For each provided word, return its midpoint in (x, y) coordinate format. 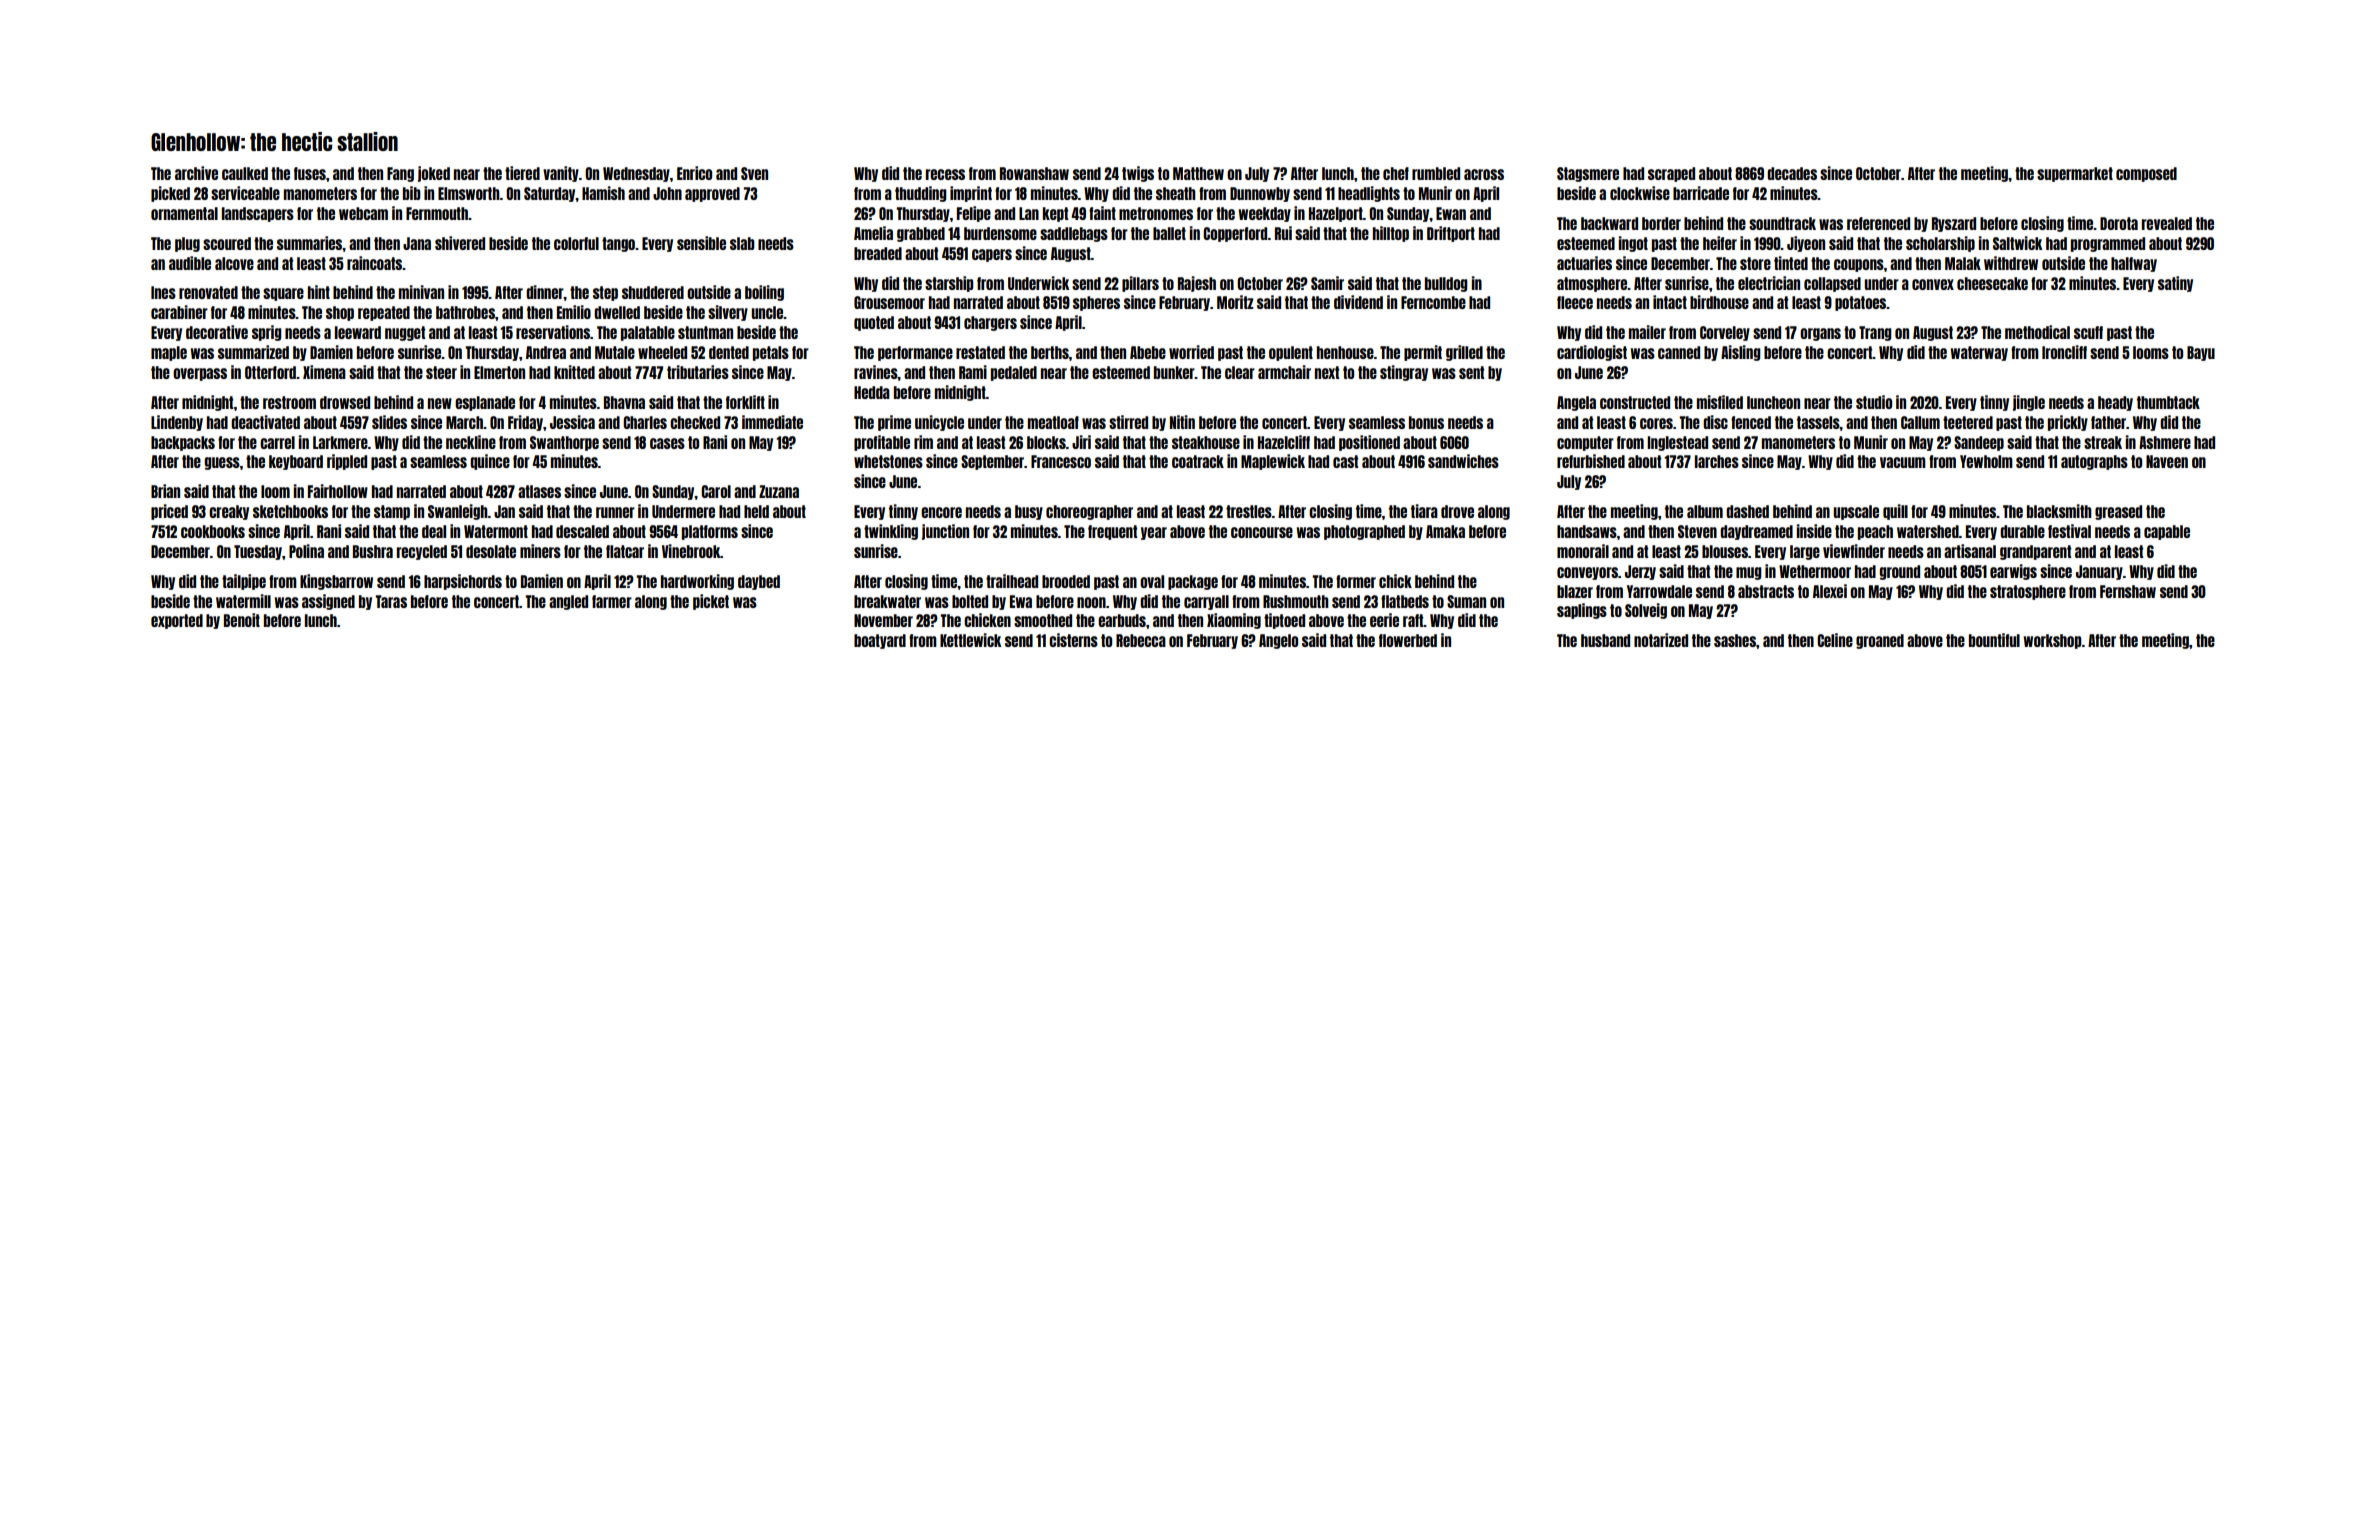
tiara (1424, 511)
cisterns (1073, 640)
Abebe (1148, 352)
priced (169, 512)
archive (196, 173)
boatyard (880, 641)
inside (1814, 531)
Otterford (270, 372)
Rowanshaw (1034, 173)
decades (1792, 173)
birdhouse (1719, 302)
